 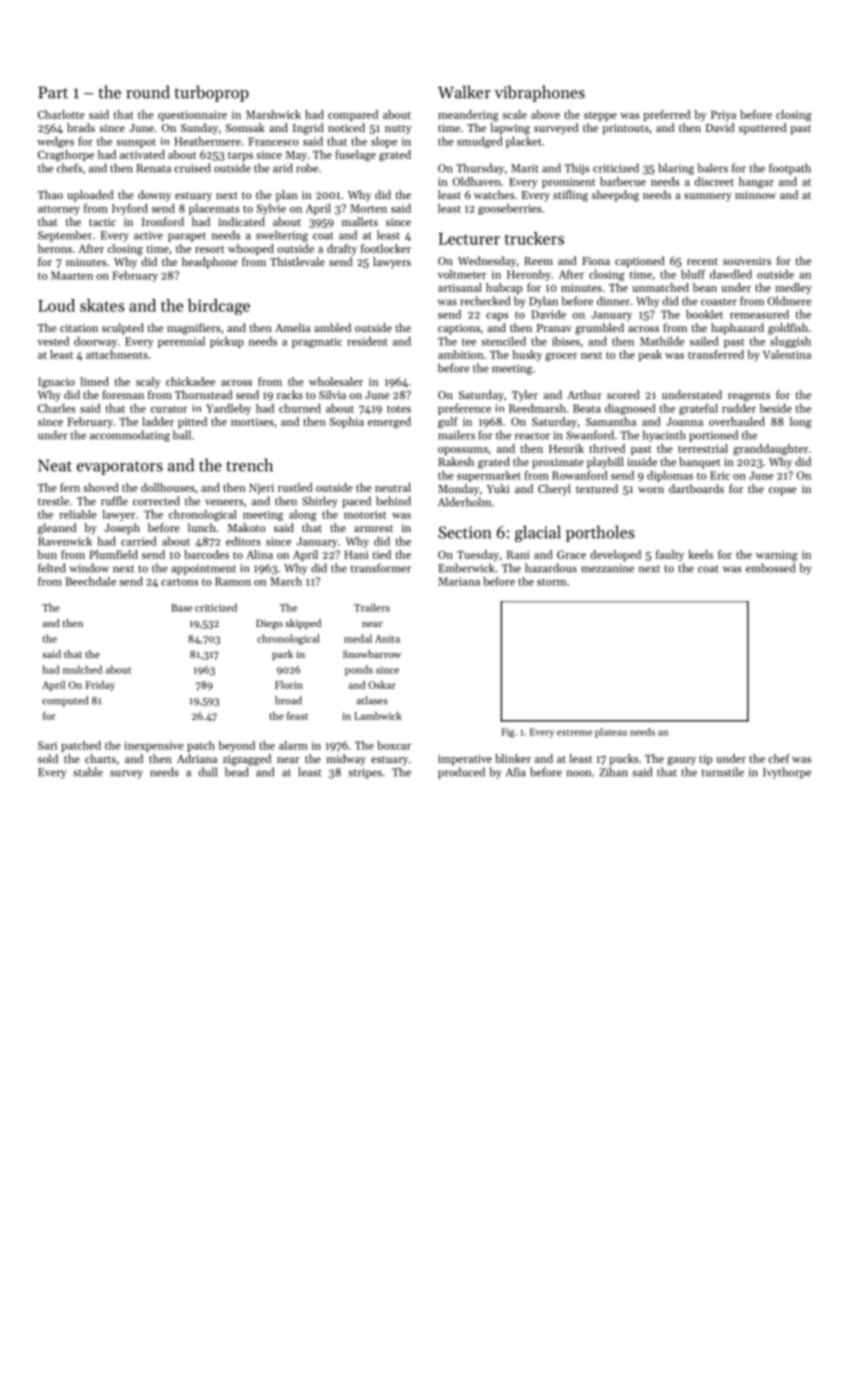 What do you see at coordinates (307, 168) in the document?
I see `robe` at bounding box center [307, 168].
